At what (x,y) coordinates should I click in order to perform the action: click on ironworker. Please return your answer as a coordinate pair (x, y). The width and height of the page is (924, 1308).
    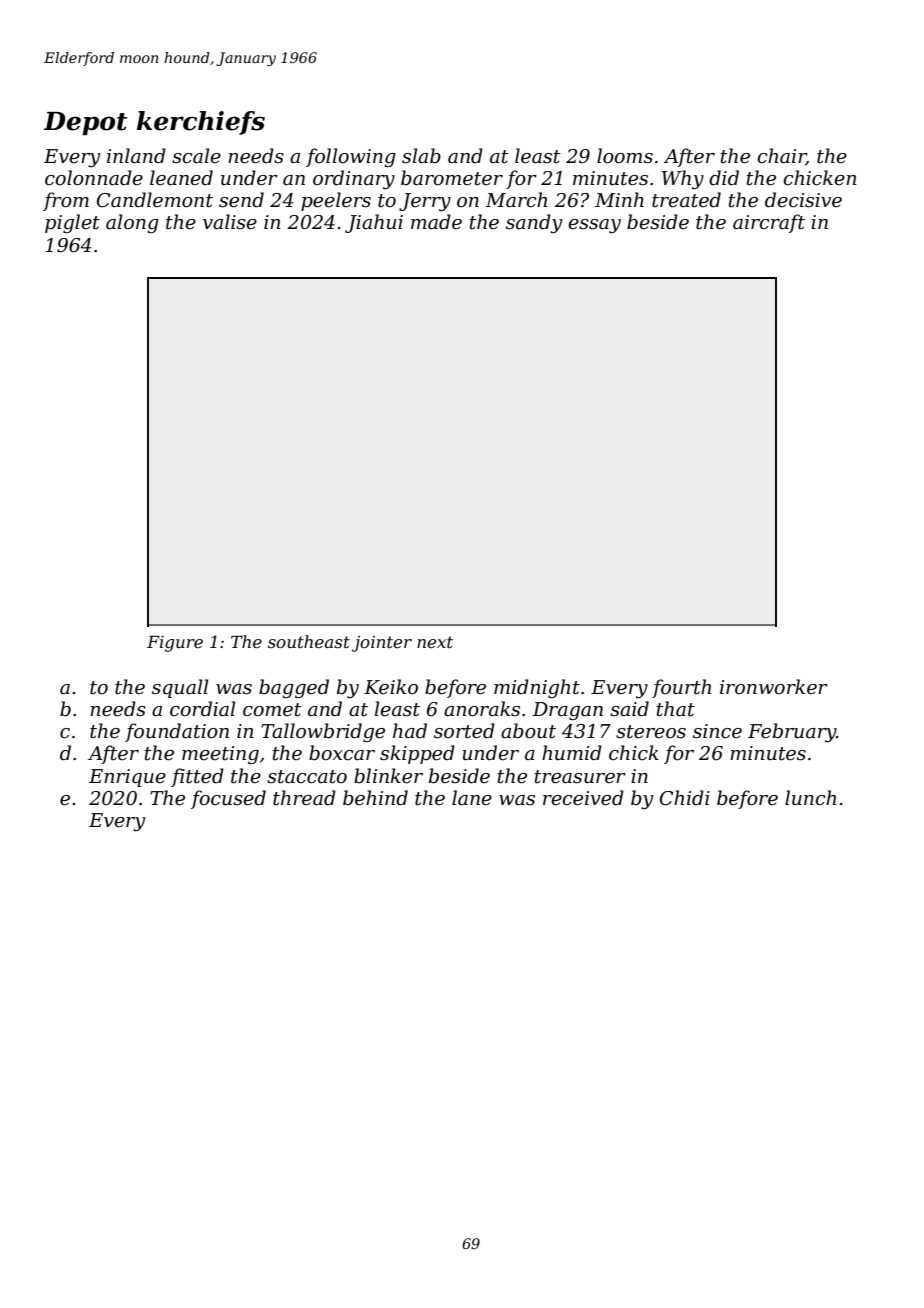
    Looking at the image, I should click on (774, 687).
